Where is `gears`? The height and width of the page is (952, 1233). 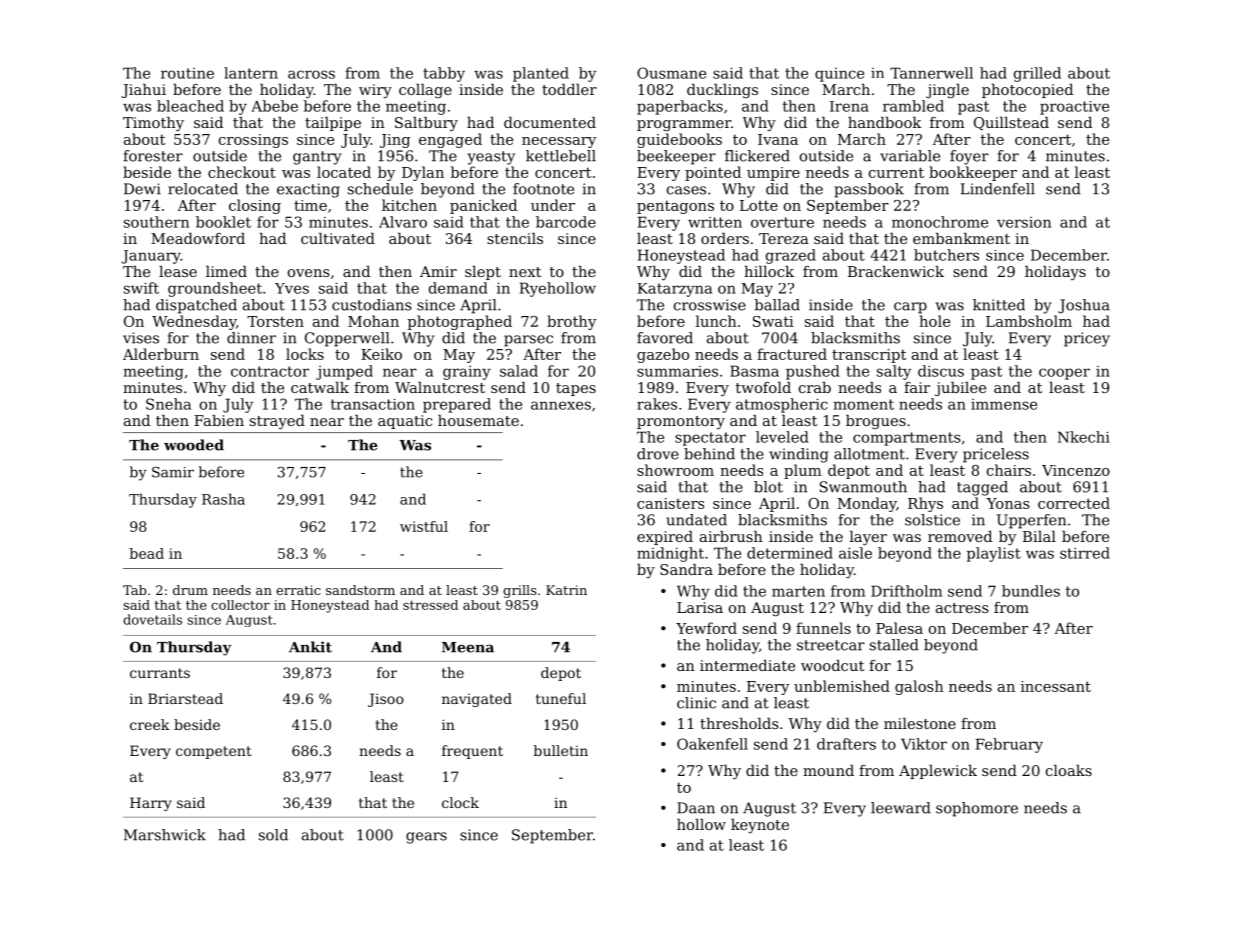
gears is located at coordinates (426, 838).
